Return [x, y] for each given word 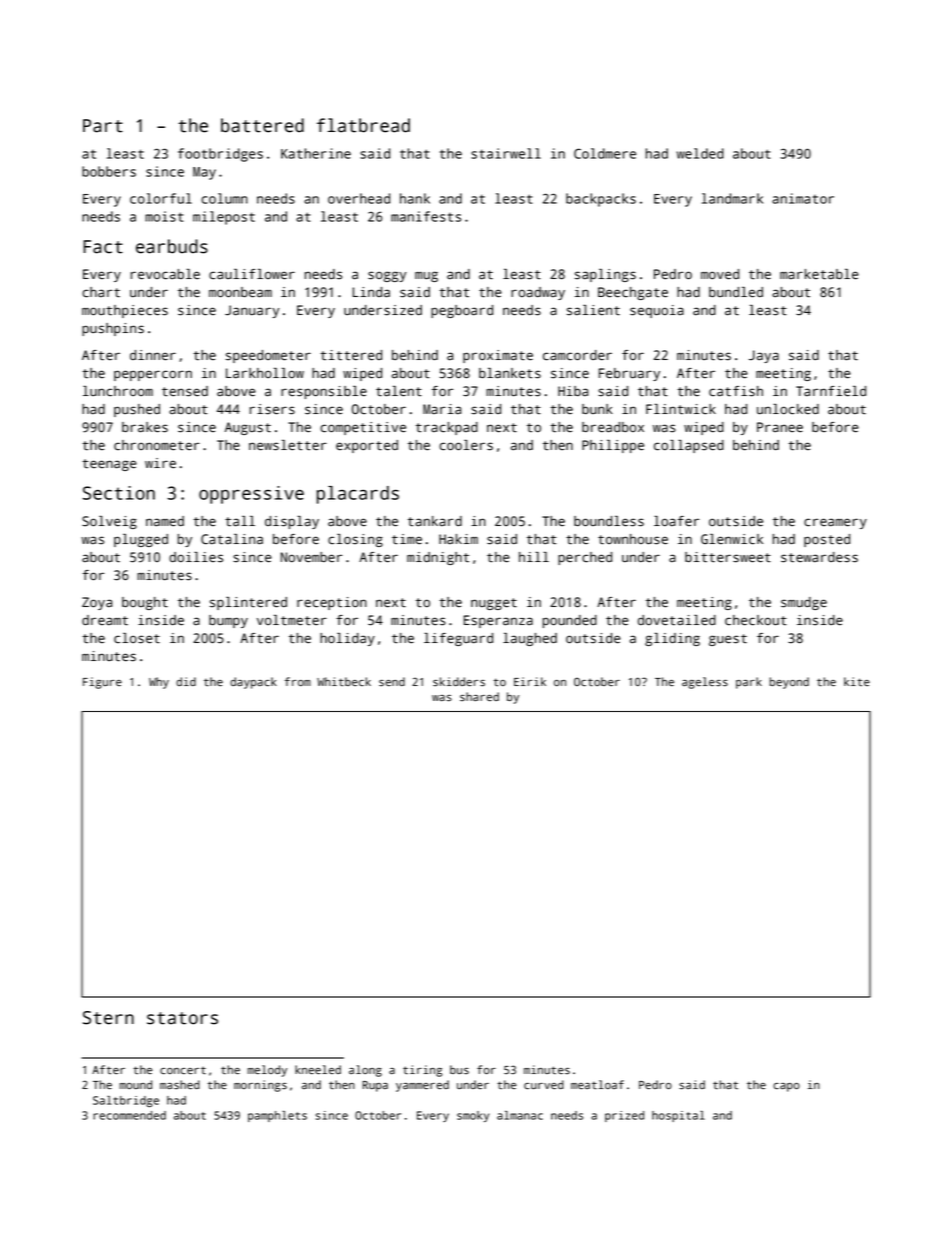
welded [700, 153]
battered [262, 125]
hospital [678, 1116]
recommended [129, 1115]
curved [544, 1085]
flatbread [363, 125]
